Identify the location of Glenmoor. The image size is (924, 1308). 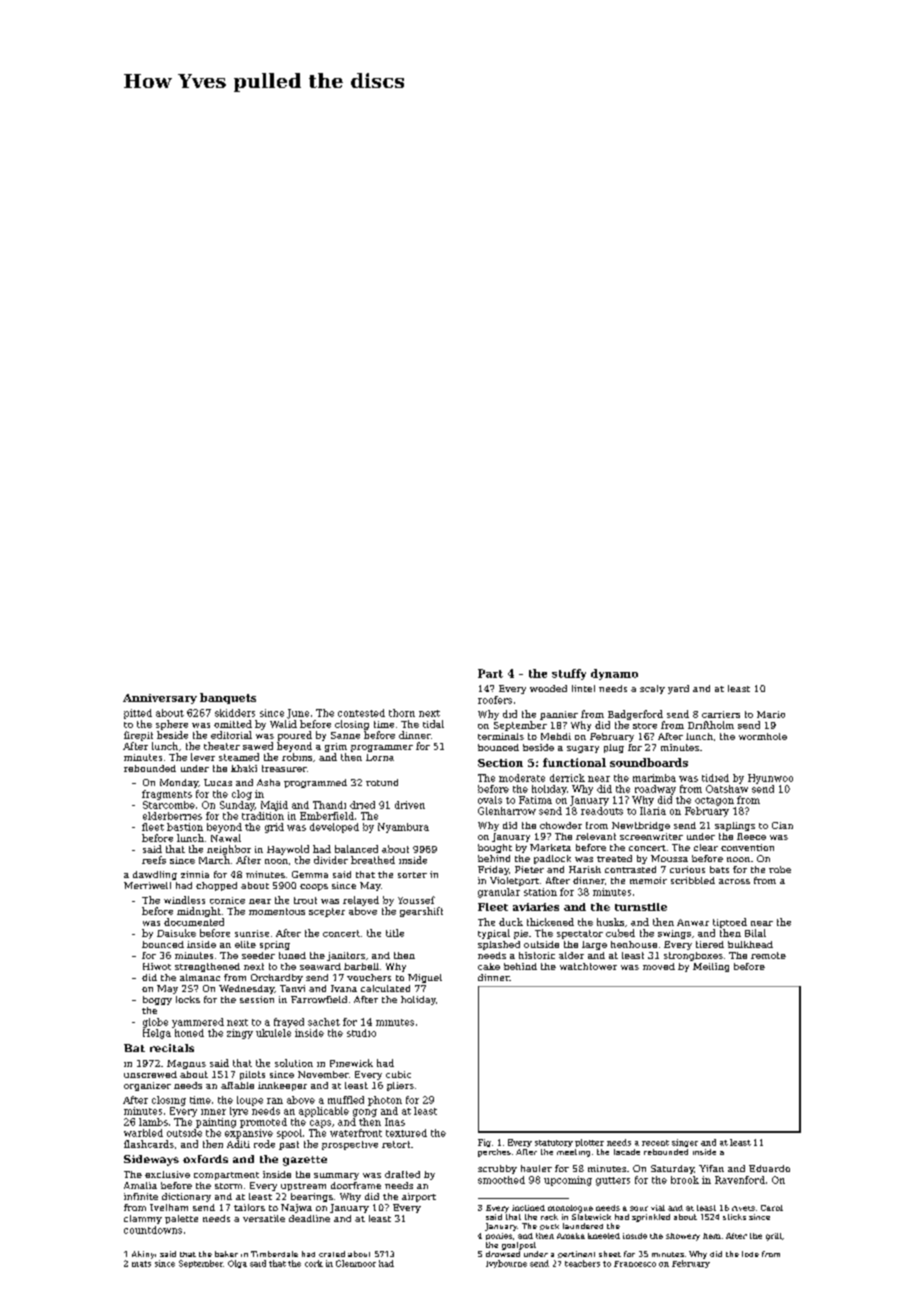
(356, 1263).
